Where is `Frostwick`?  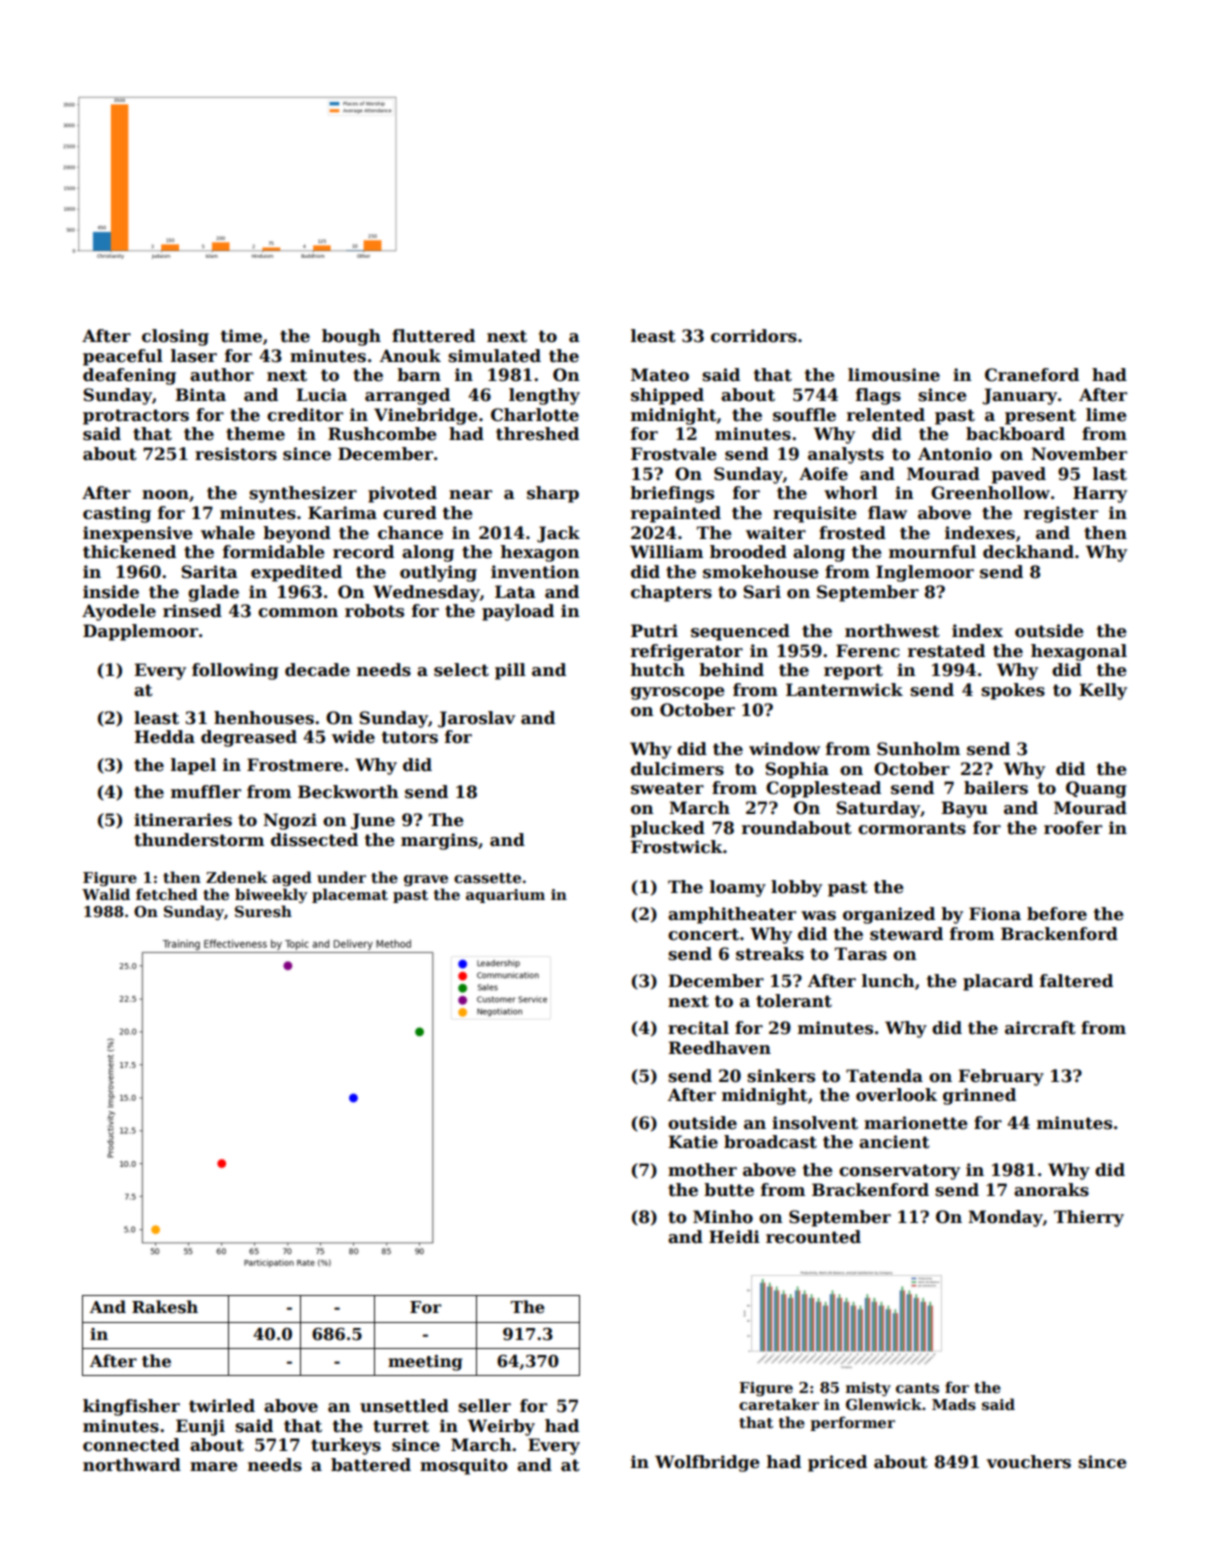 Frostwick is located at coordinates (677, 847).
